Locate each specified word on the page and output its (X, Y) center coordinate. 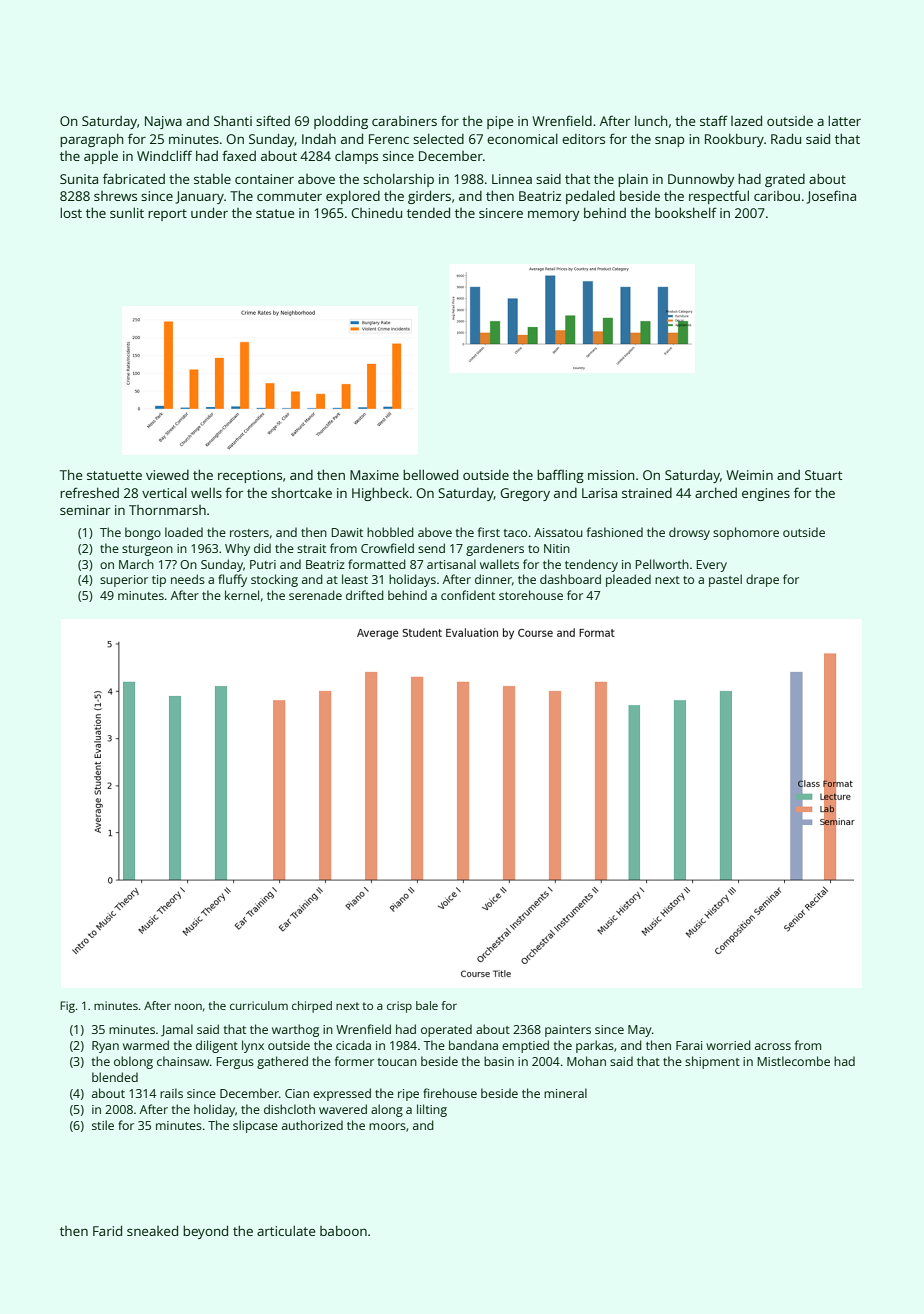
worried (728, 1045)
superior (124, 581)
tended (428, 212)
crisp (399, 1007)
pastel (725, 580)
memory (553, 216)
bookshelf (686, 212)
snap (669, 142)
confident (468, 595)
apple (101, 157)
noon (188, 1006)
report (167, 215)
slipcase (255, 1126)
